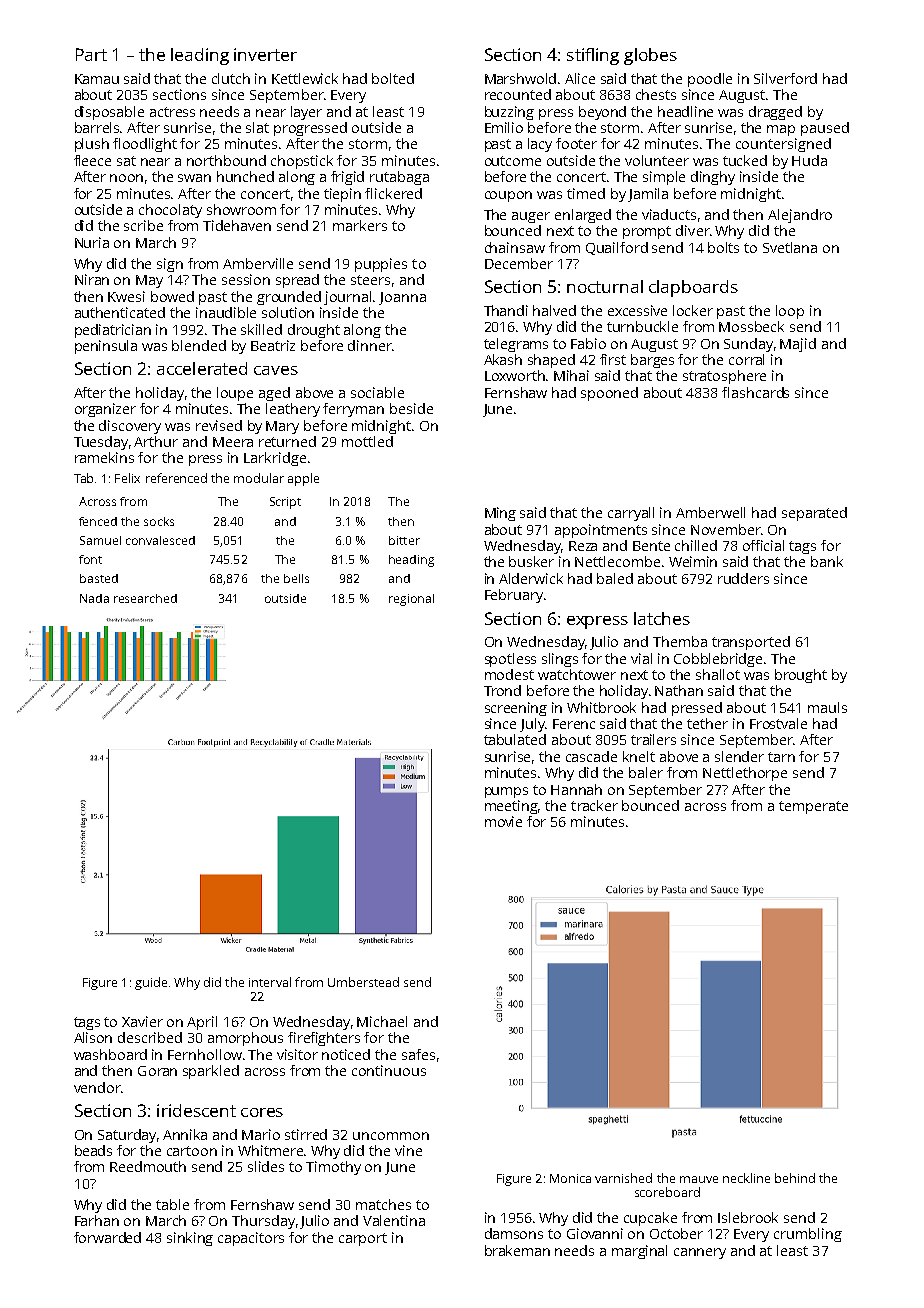  Describe the element at coordinates (97, 1220) in the image. I see `Farhan` at that location.
